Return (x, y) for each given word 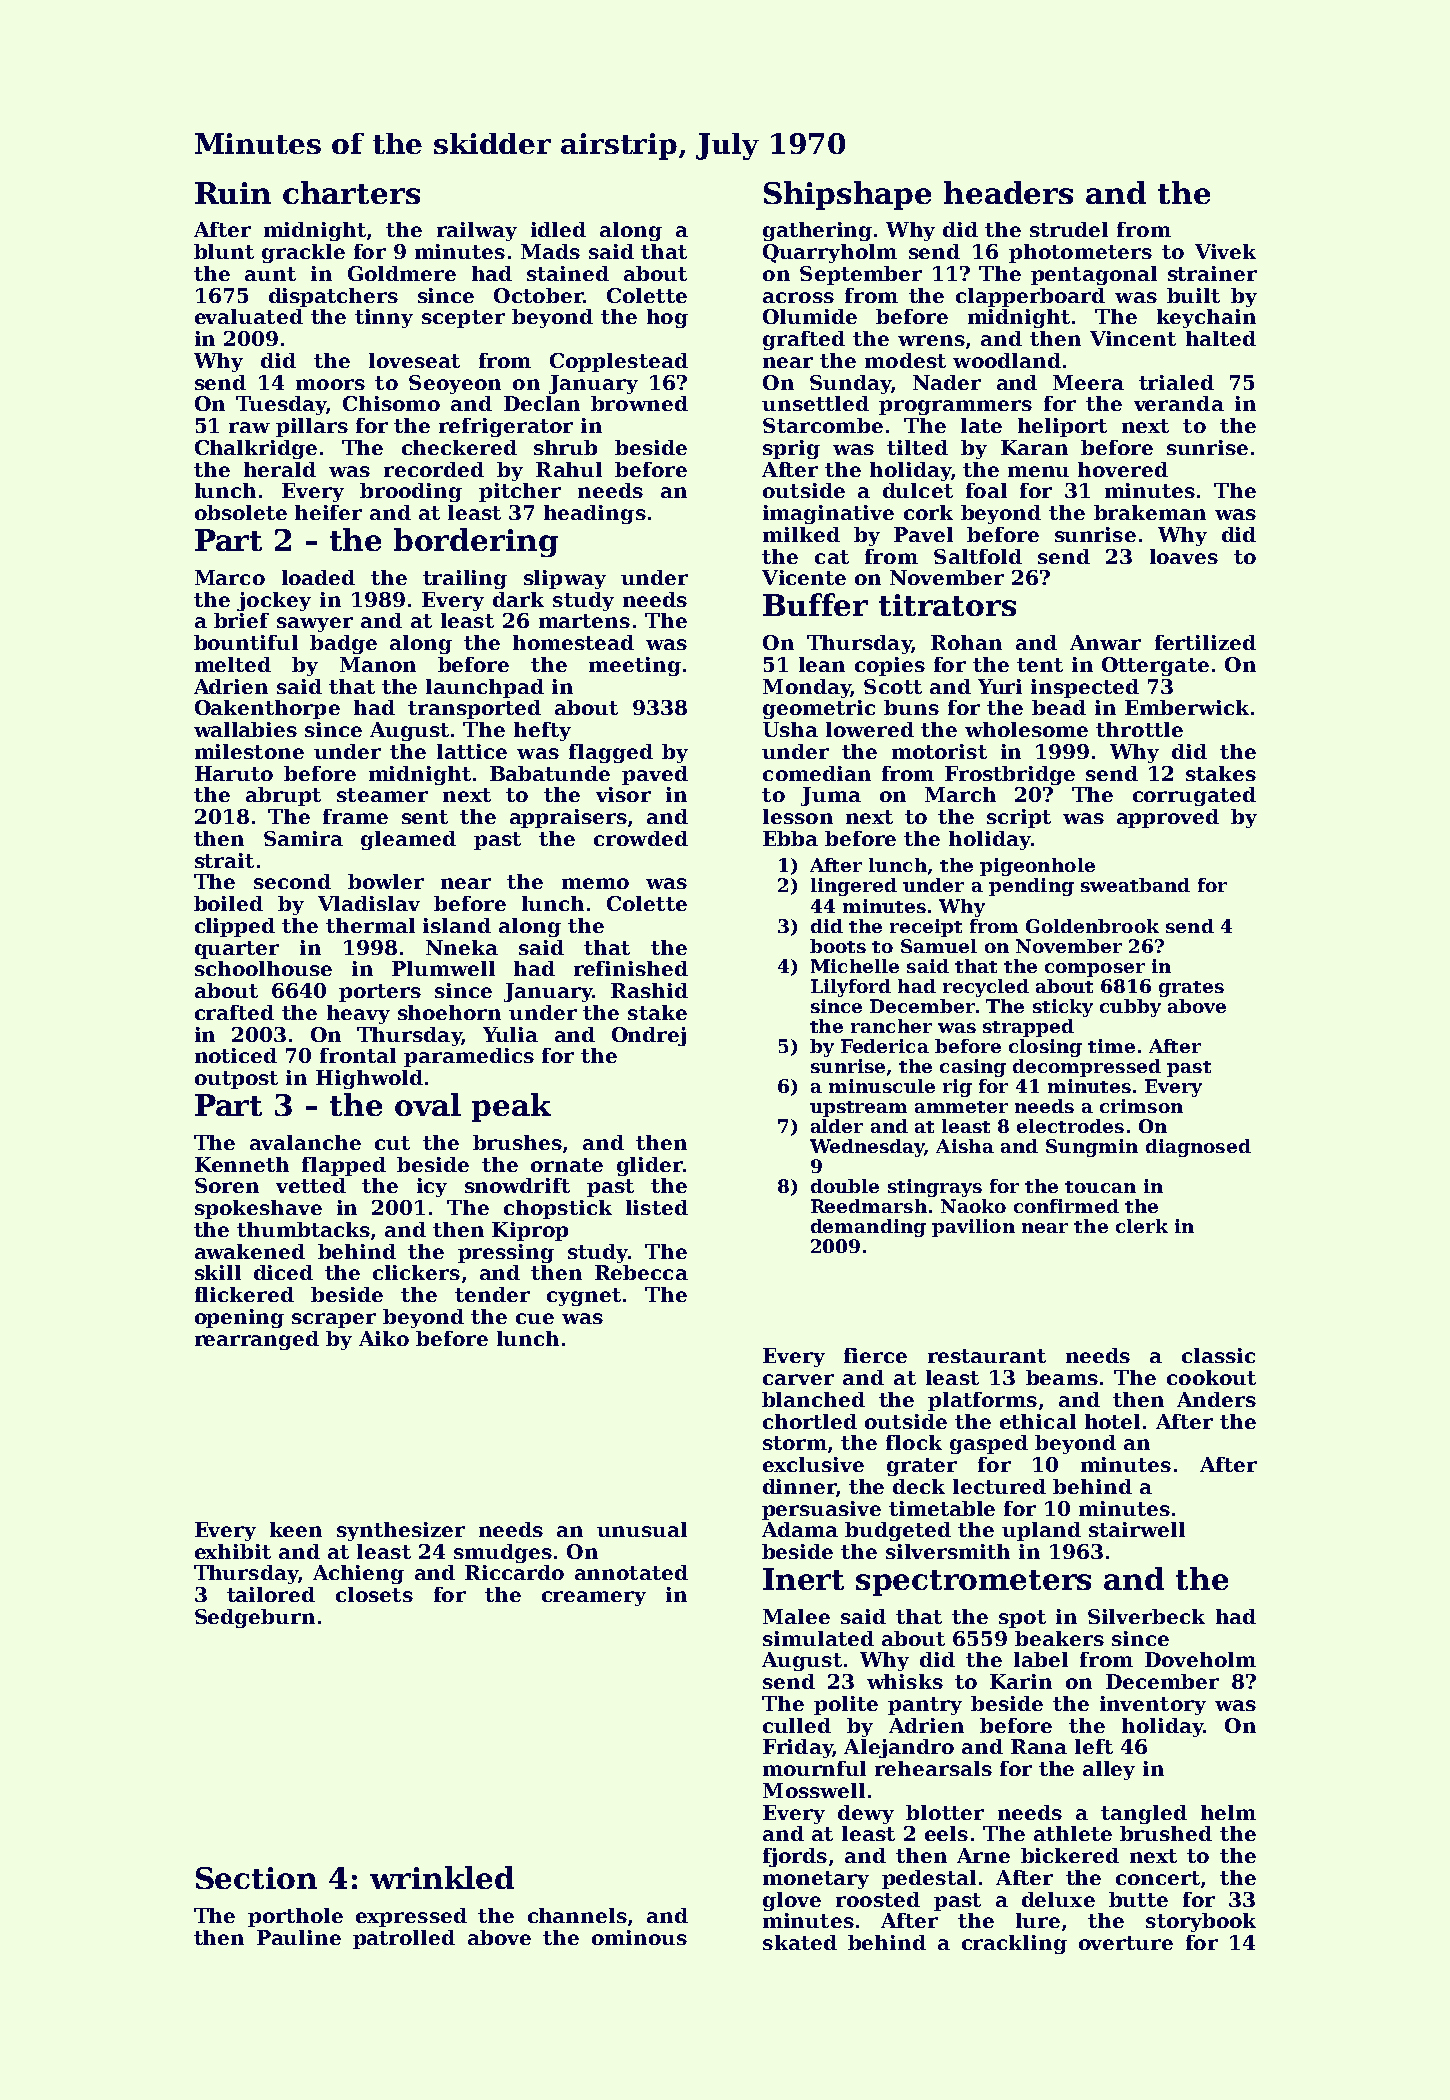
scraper (334, 1320)
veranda (1179, 403)
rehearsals (933, 1768)
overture (1126, 1943)
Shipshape (847, 195)
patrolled (404, 1939)
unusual (642, 1529)
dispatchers (333, 297)
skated (800, 1942)
